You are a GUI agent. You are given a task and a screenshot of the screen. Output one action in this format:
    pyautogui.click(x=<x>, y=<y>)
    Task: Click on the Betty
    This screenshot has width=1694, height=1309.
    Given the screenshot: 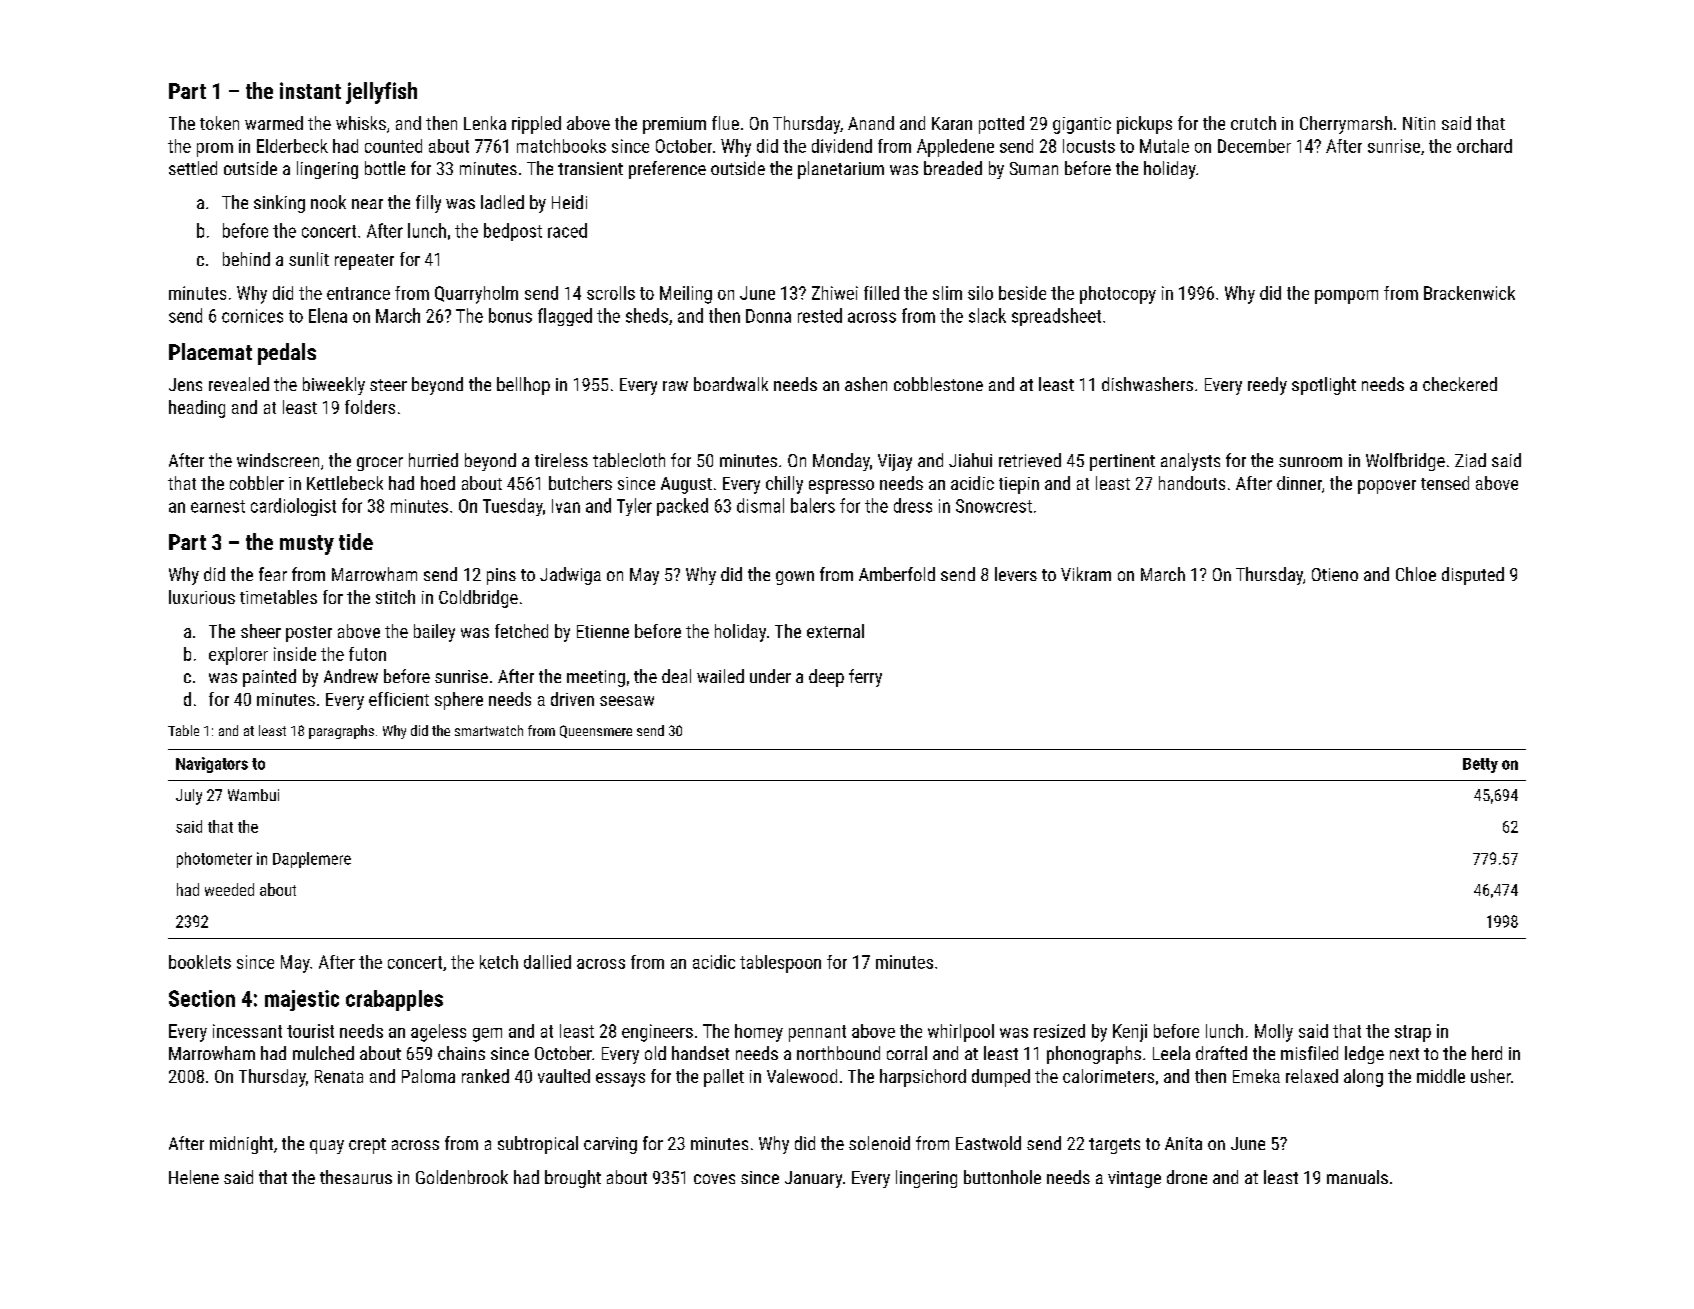 What is the action you would take?
    pyautogui.click(x=1480, y=765)
